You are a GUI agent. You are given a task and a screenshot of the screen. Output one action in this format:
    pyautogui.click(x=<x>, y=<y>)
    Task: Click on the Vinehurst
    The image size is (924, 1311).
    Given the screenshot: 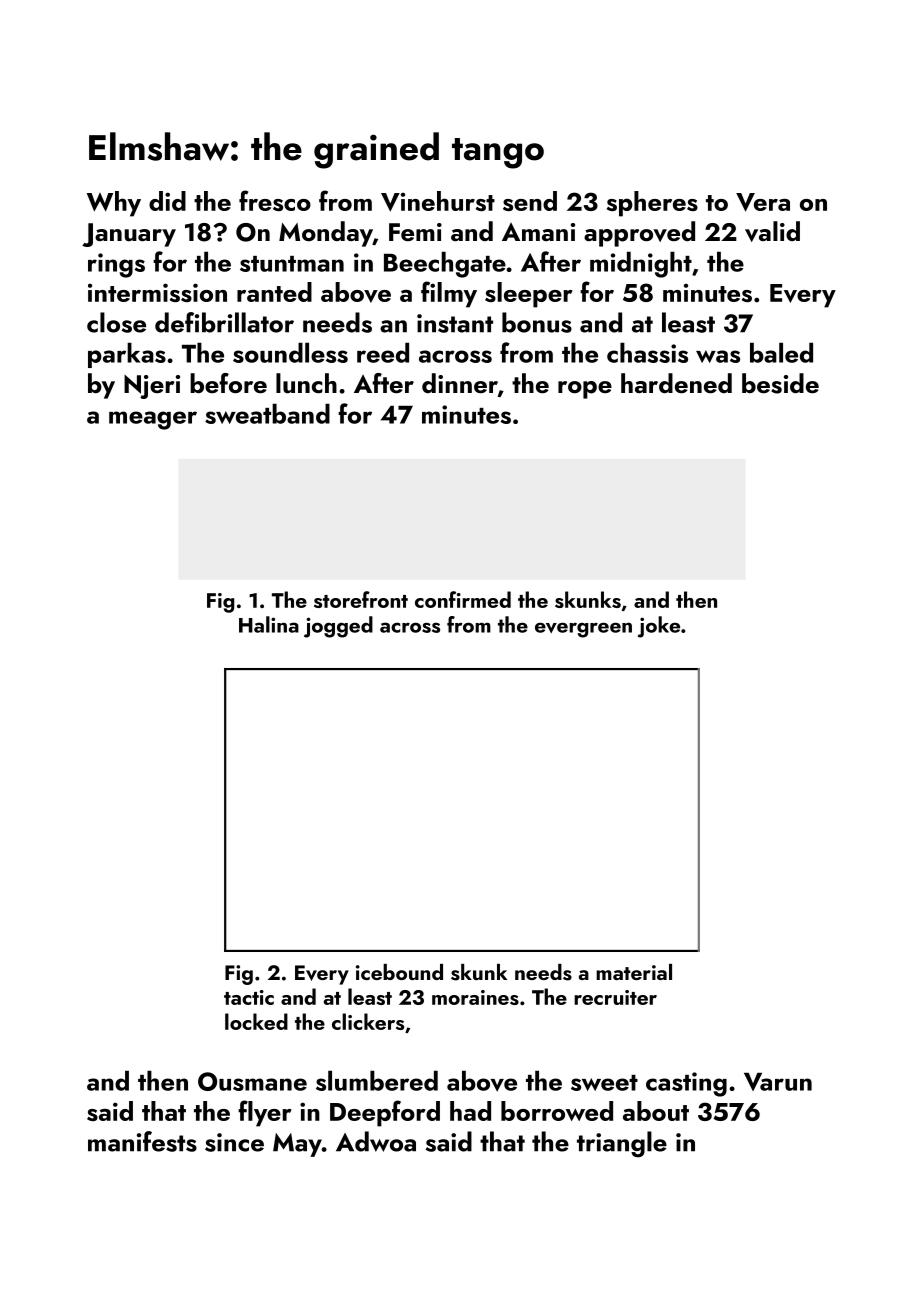 What is the action you would take?
    pyautogui.click(x=438, y=201)
